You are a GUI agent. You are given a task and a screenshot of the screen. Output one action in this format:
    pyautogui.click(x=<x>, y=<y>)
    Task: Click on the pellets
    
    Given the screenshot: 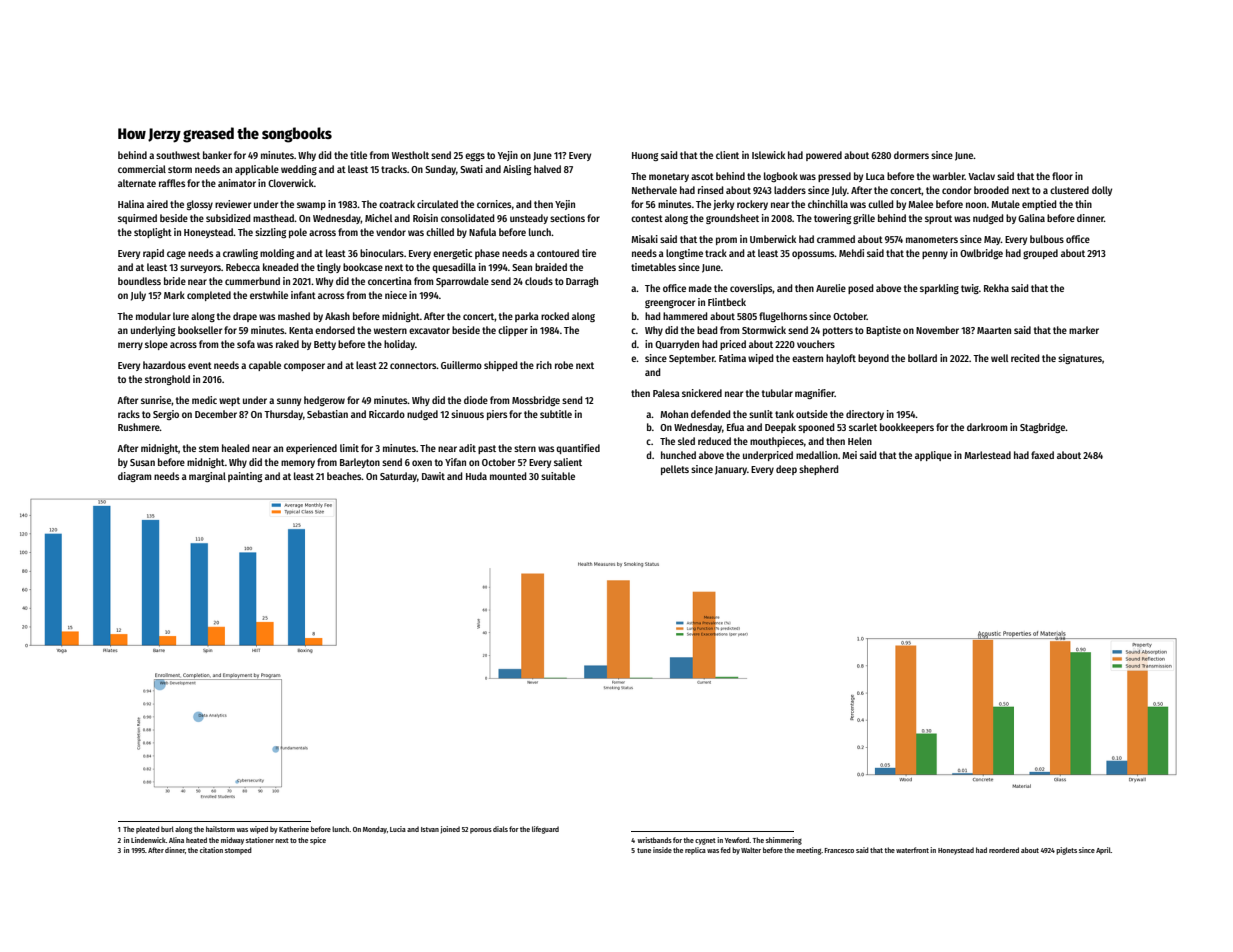 What is the action you would take?
    pyautogui.click(x=675, y=470)
